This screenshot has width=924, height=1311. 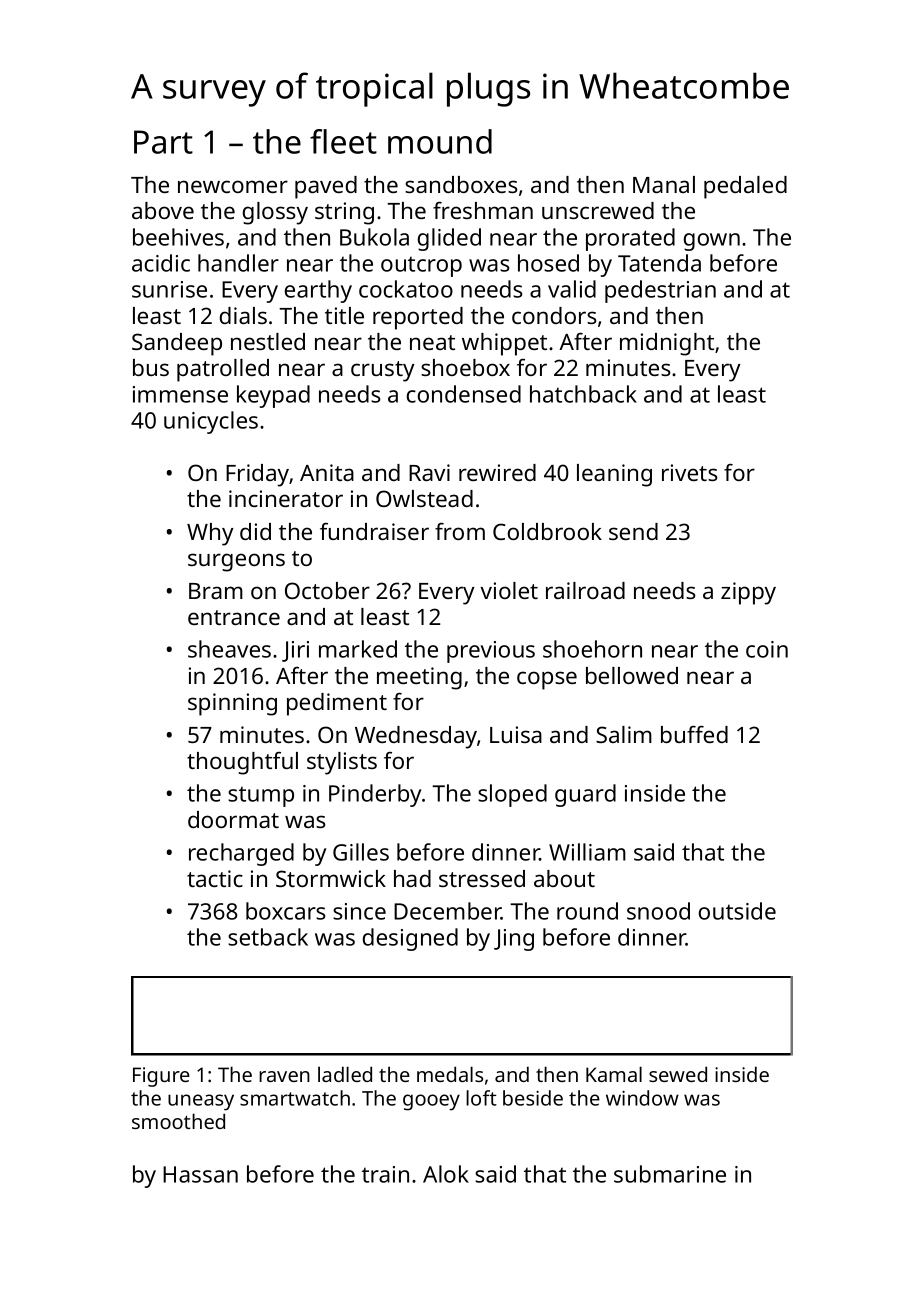 I want to click on paved, so click(x=326, y=187).
